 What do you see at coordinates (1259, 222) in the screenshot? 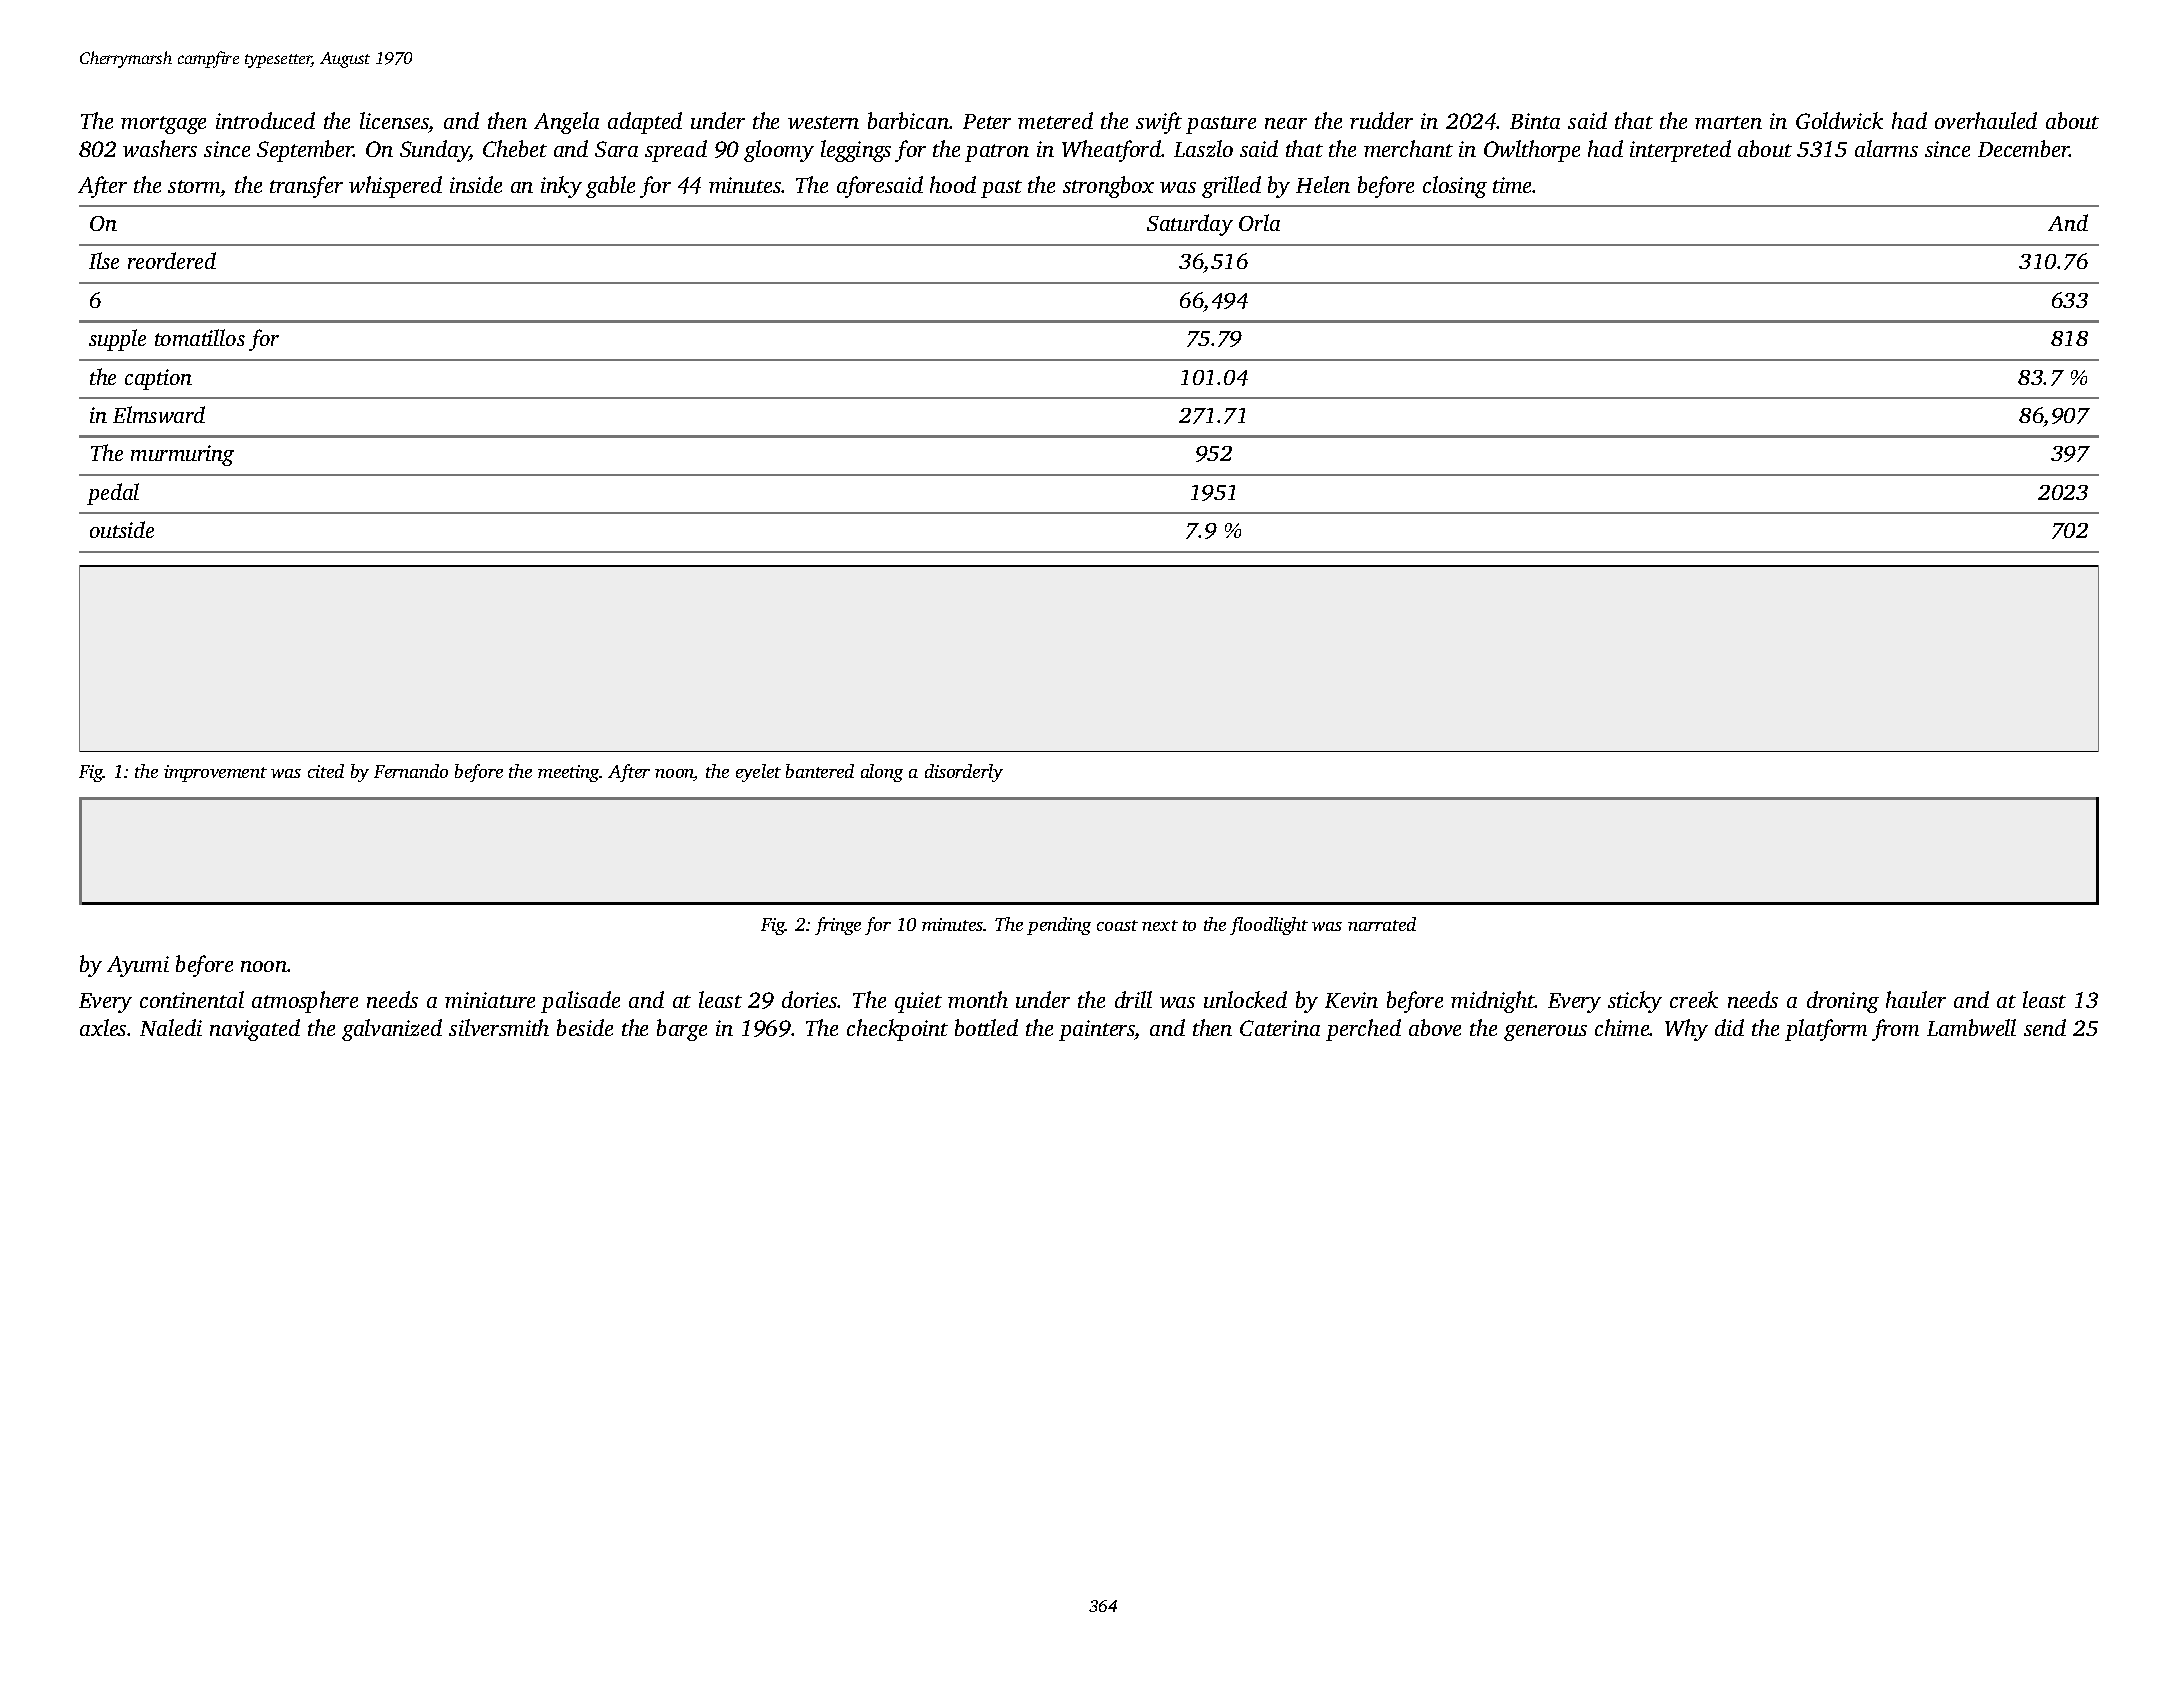
I see `Orla` at bounding box center [1259, 222].
